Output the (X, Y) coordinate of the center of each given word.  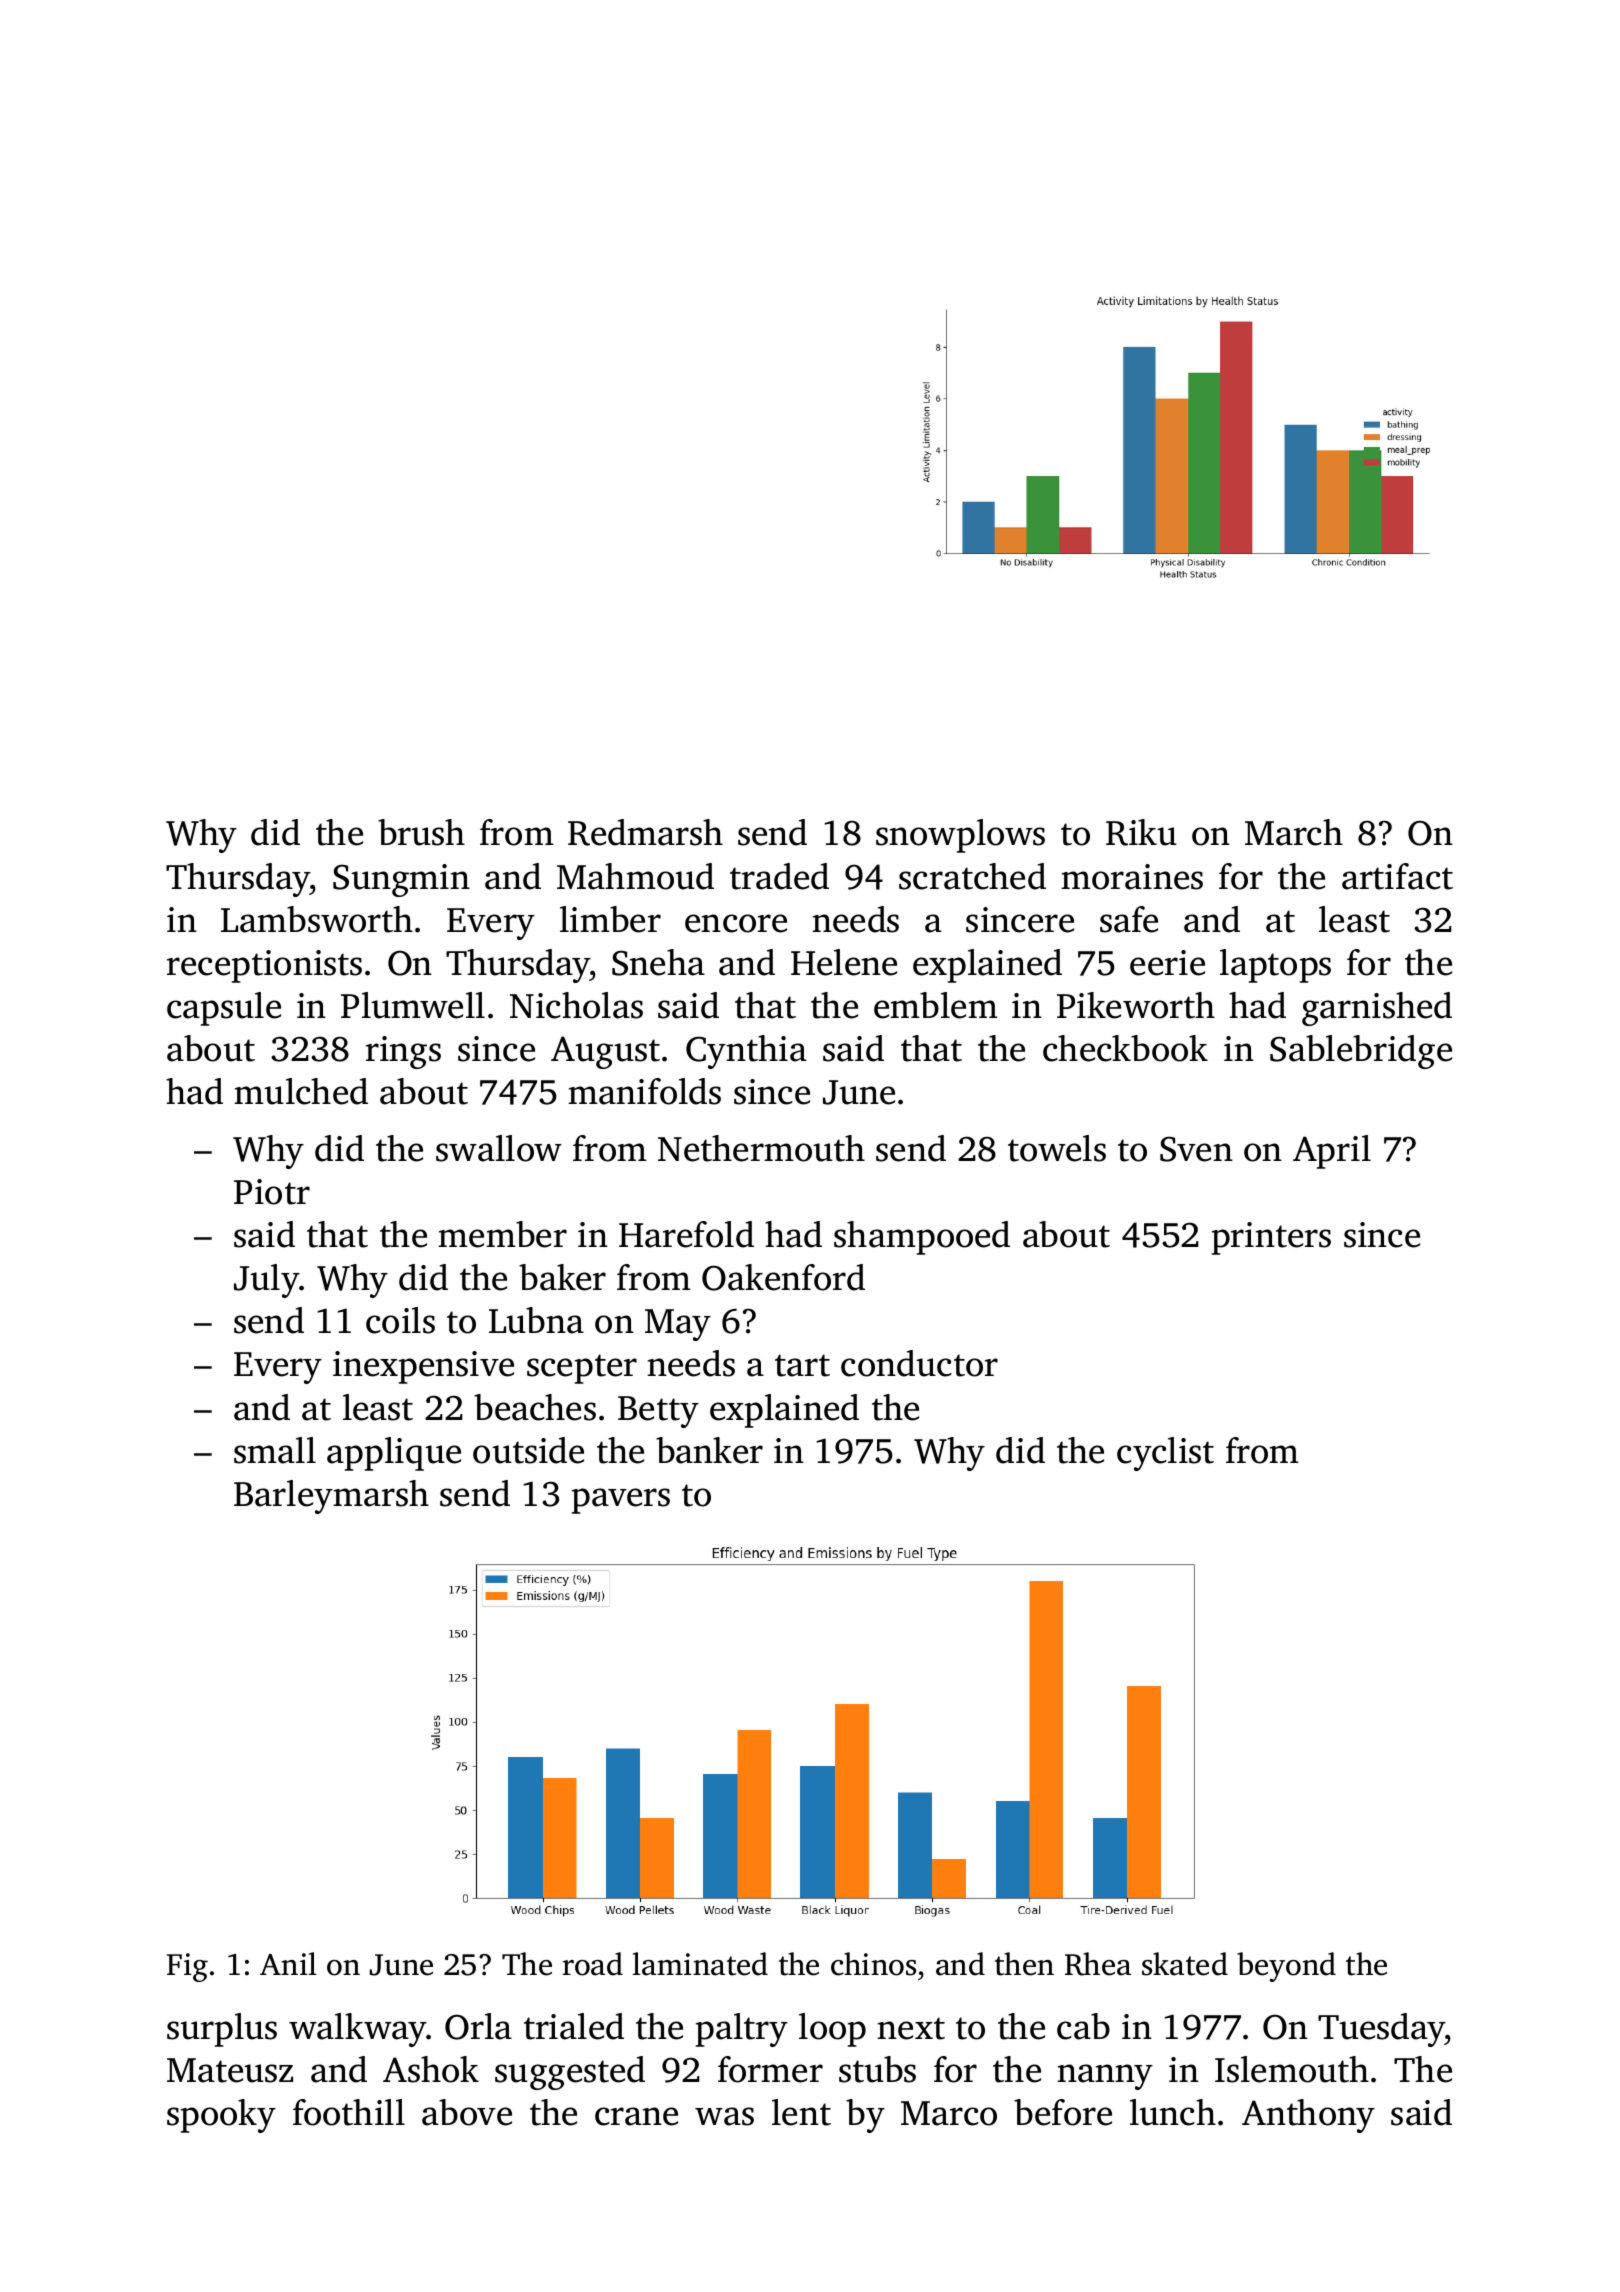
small (275, 1450)
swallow (499, 1148)
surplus (222, 2030)
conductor (919, 1363)
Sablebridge (1361, 1052)
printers (1271, 1238)
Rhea (1098, 1964)
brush (421, 832)
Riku (1141, 832)
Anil (288, 1963)
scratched (972, 876)
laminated (700, 1964)
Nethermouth (761, 1148)
